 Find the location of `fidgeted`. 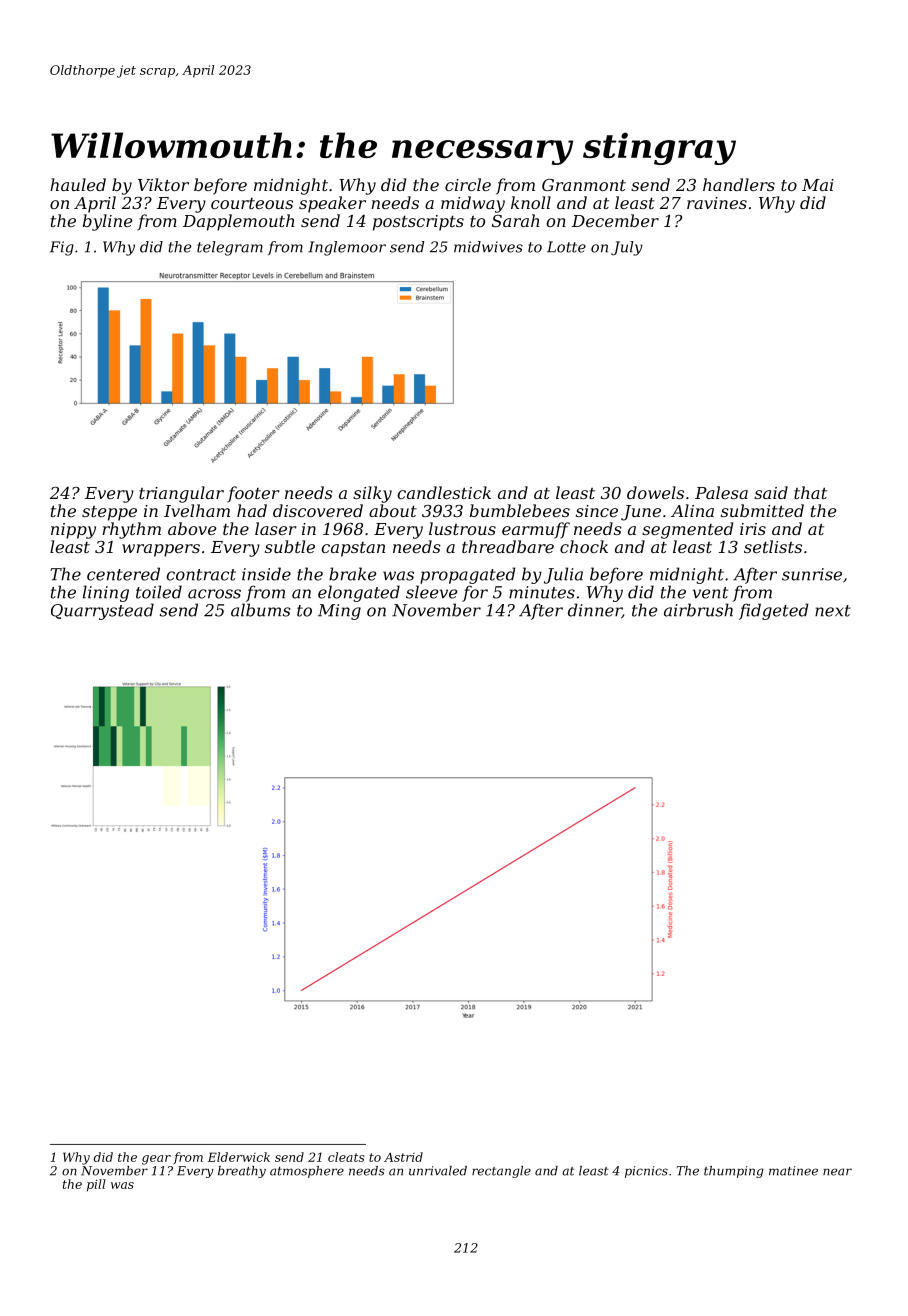

fidgeted is located at coordinates (774, 611).
